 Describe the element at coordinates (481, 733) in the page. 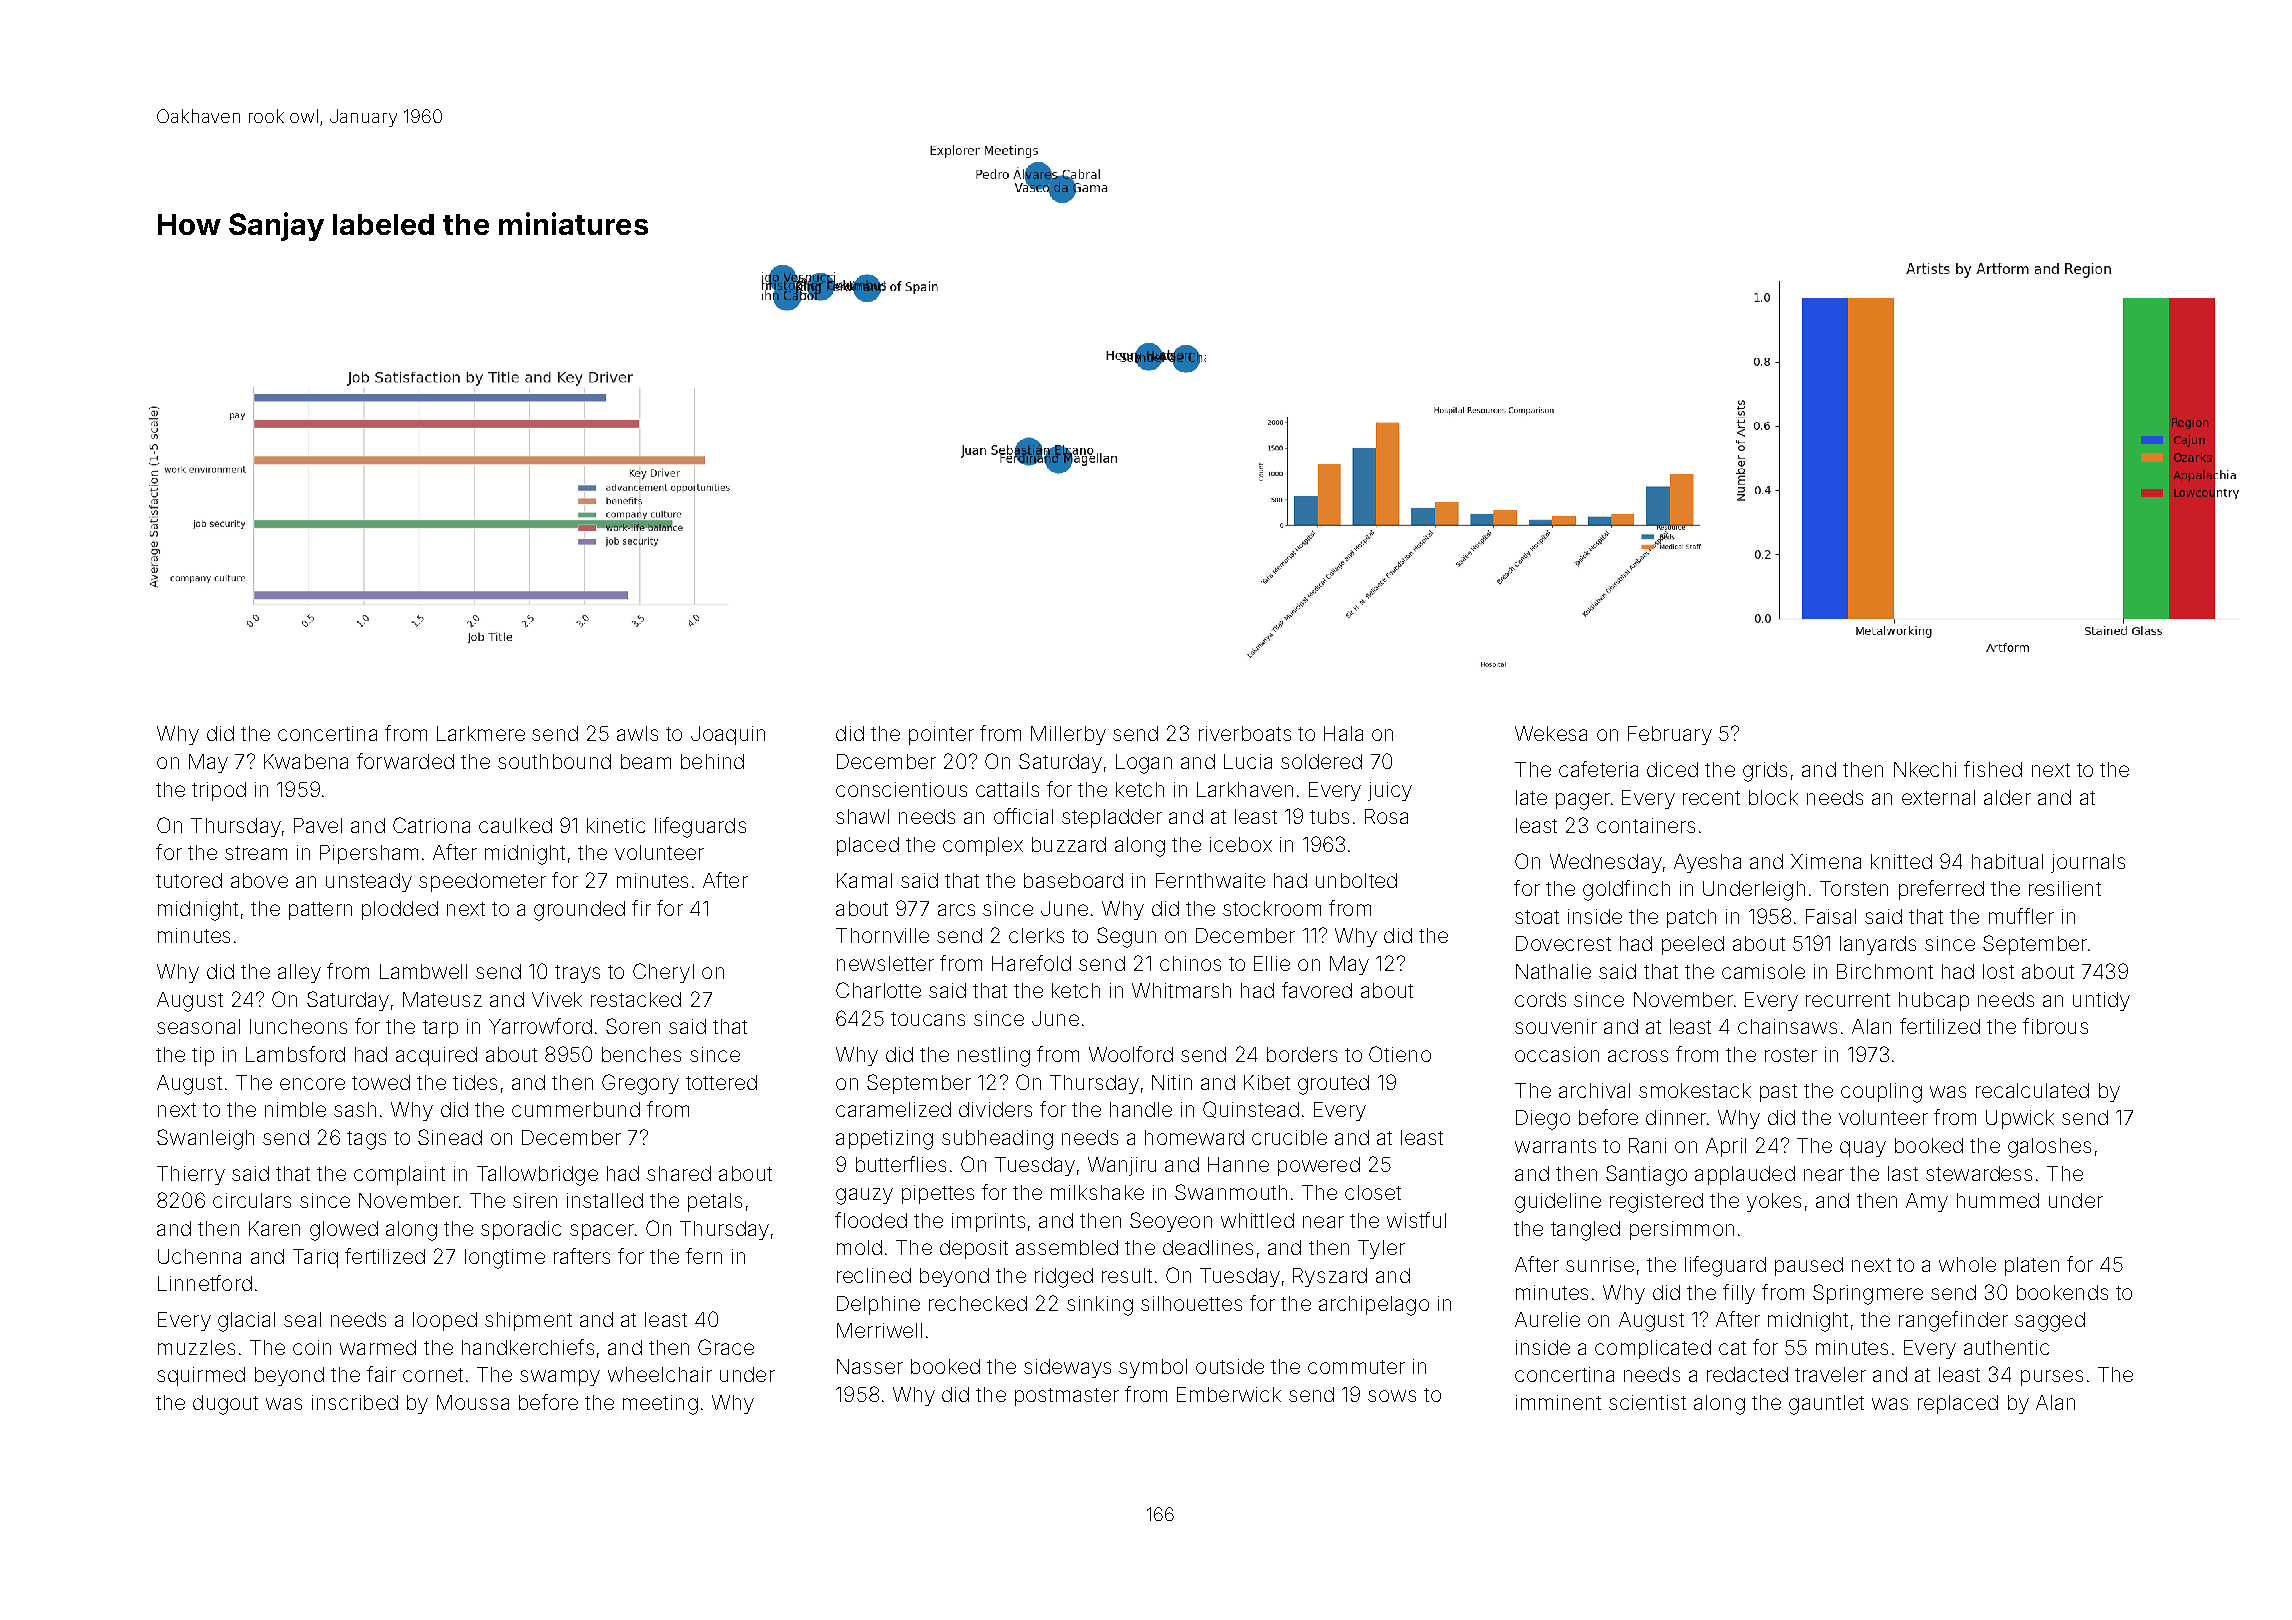

I see `Larkmere` at that location.
